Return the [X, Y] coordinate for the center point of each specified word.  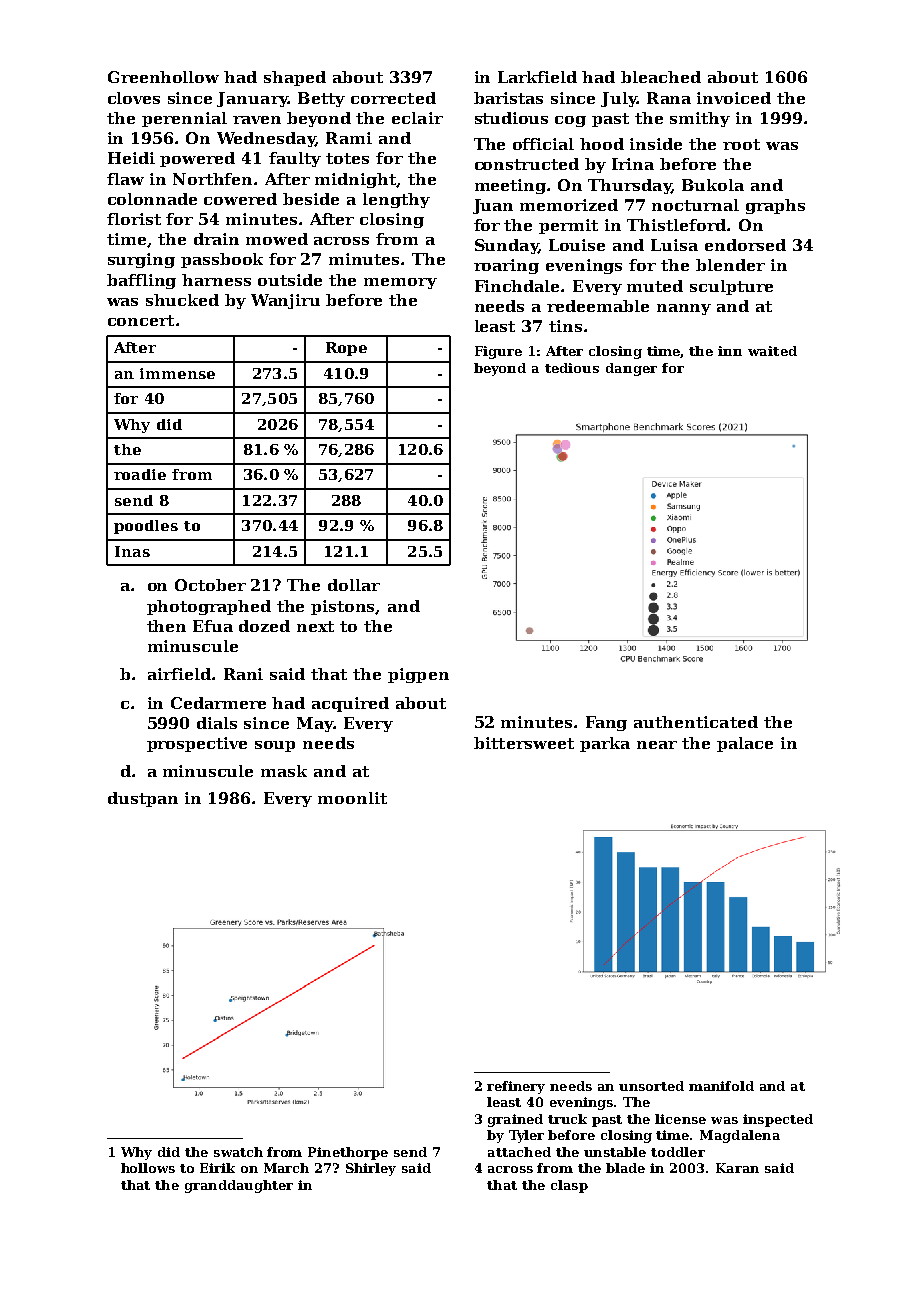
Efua [213, 626]
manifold [721, 1086]
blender [730, 265]
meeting [510, 186]
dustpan [143, 799]
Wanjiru [285, 301]
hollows [148, 1168]
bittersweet [524, 743]
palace [745, 744]
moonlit [352, 798]
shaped [295, 78]
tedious [572, 368]
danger [631, 369]
